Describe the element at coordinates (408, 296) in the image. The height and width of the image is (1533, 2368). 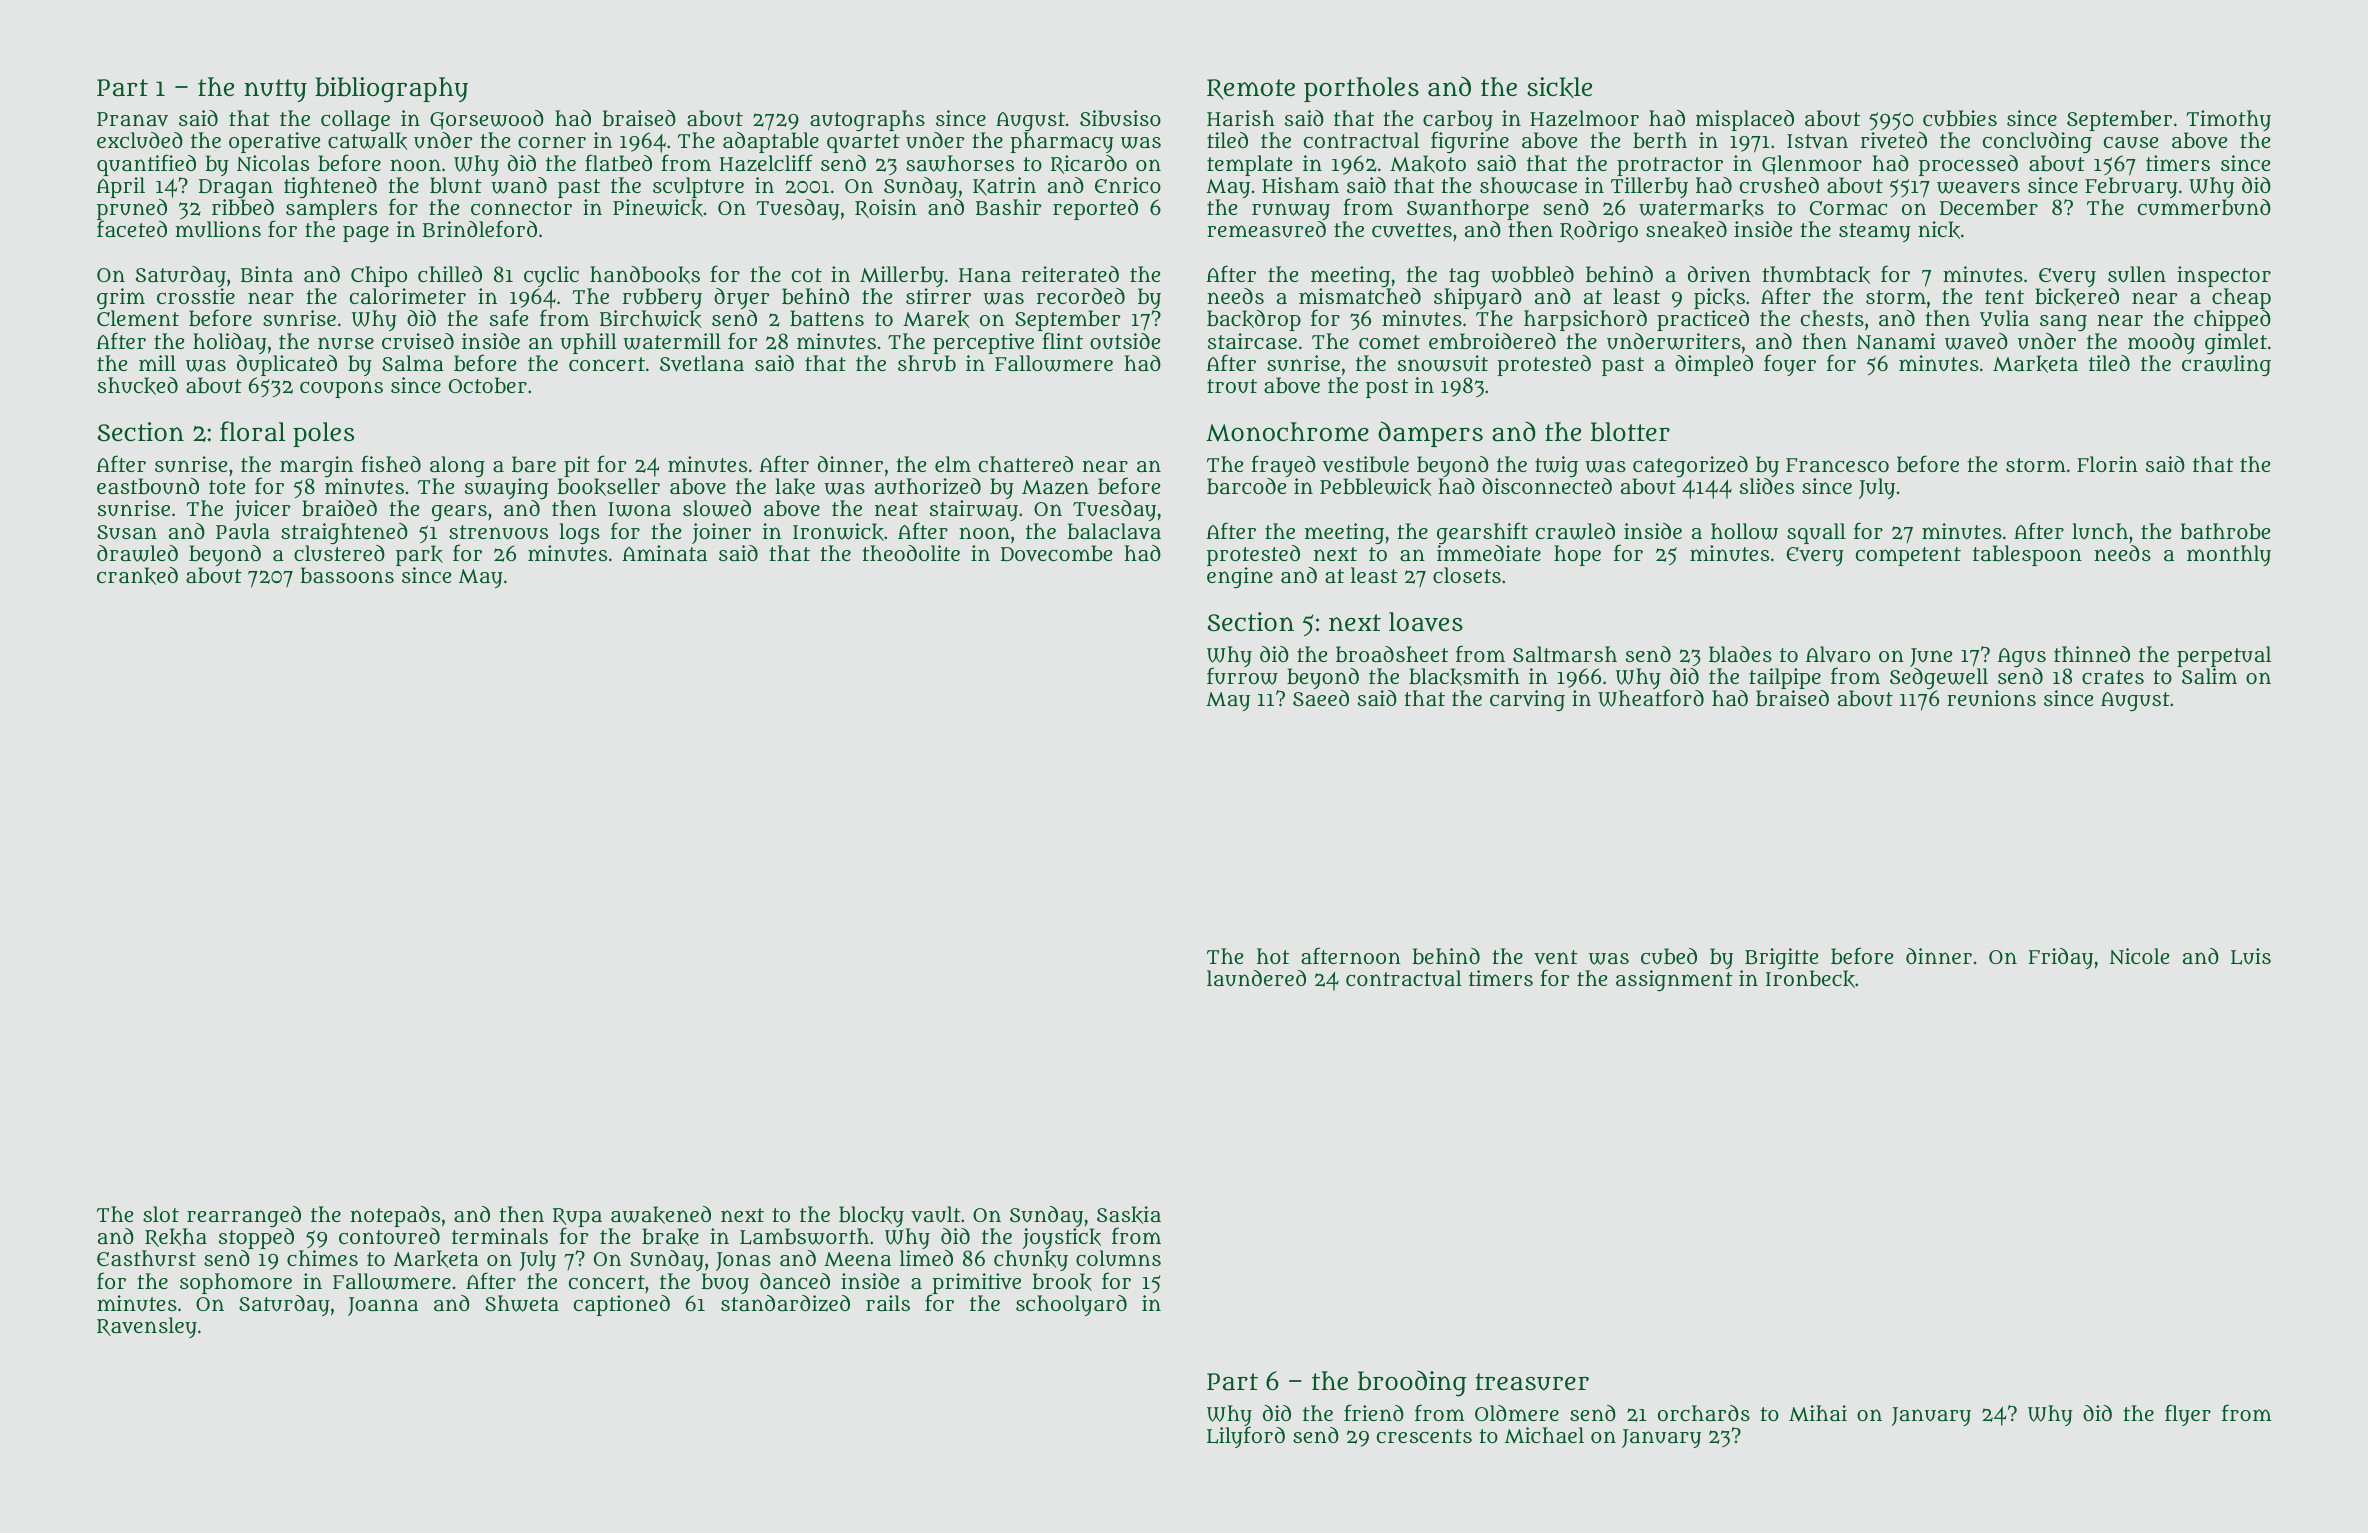
I see `calorimeter` at that location.
